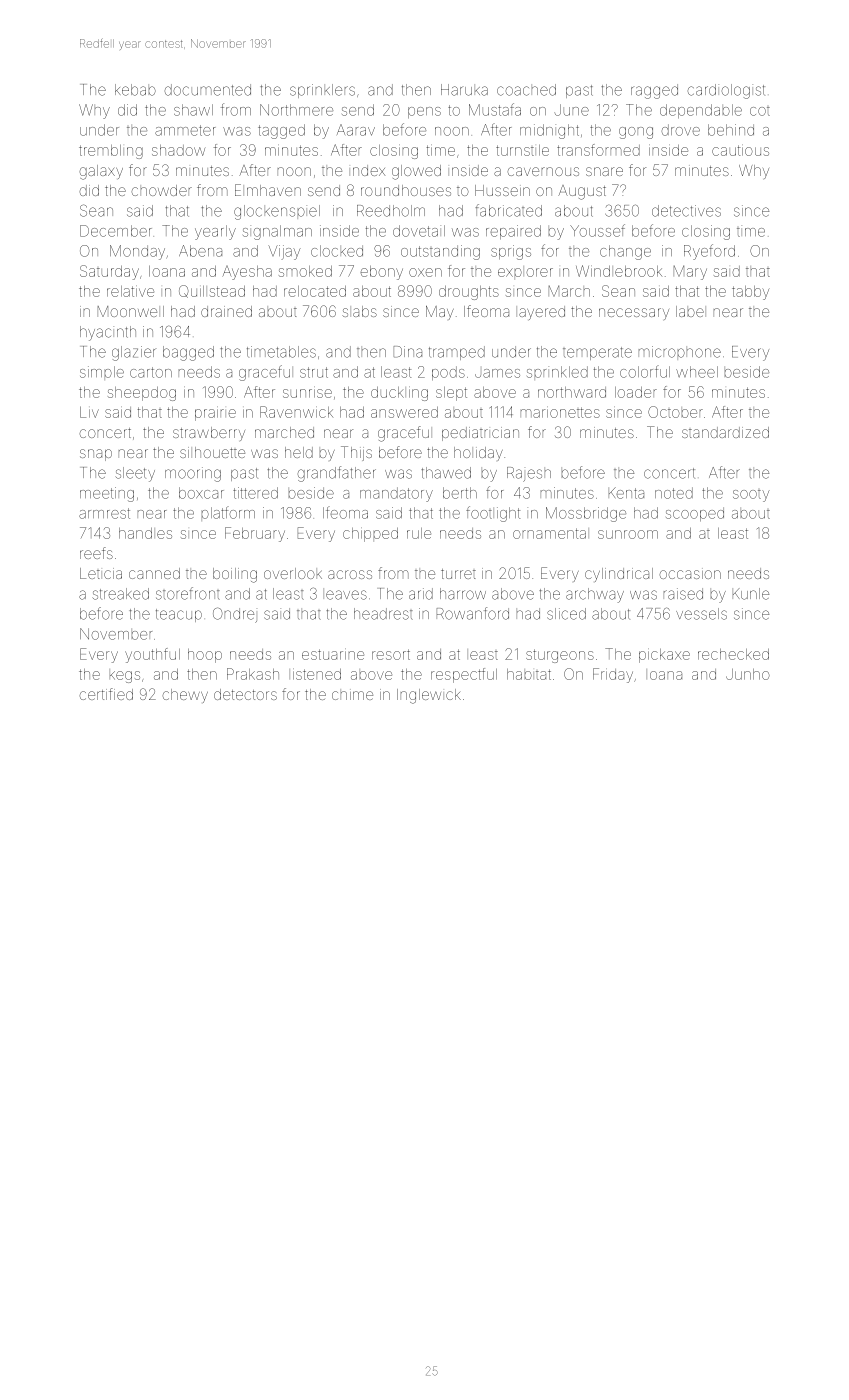  Describe the element at coordinates (464, 90) in the page. I see `Haruka` at that location.
